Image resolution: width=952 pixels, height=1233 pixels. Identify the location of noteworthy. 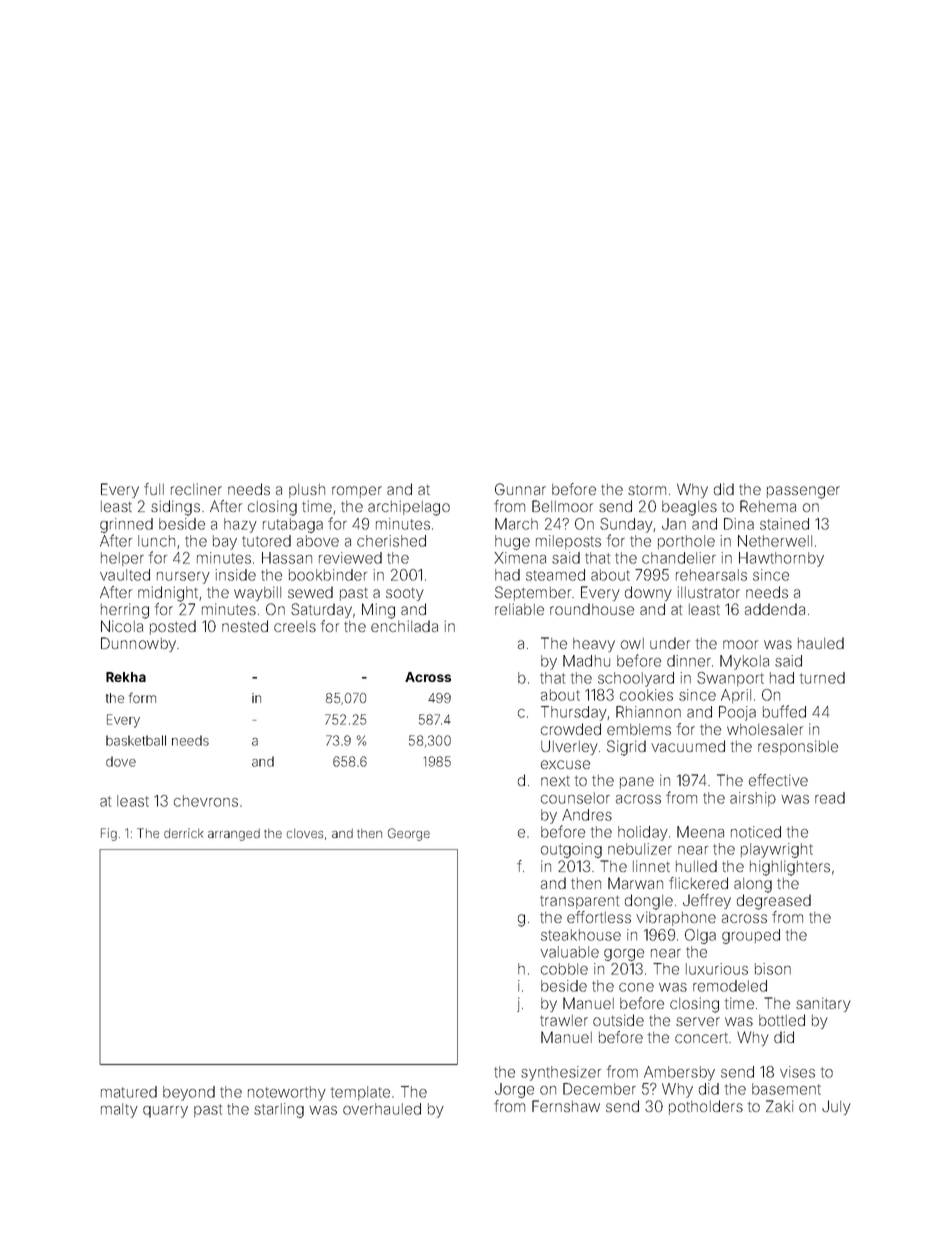
(287, 1093).
